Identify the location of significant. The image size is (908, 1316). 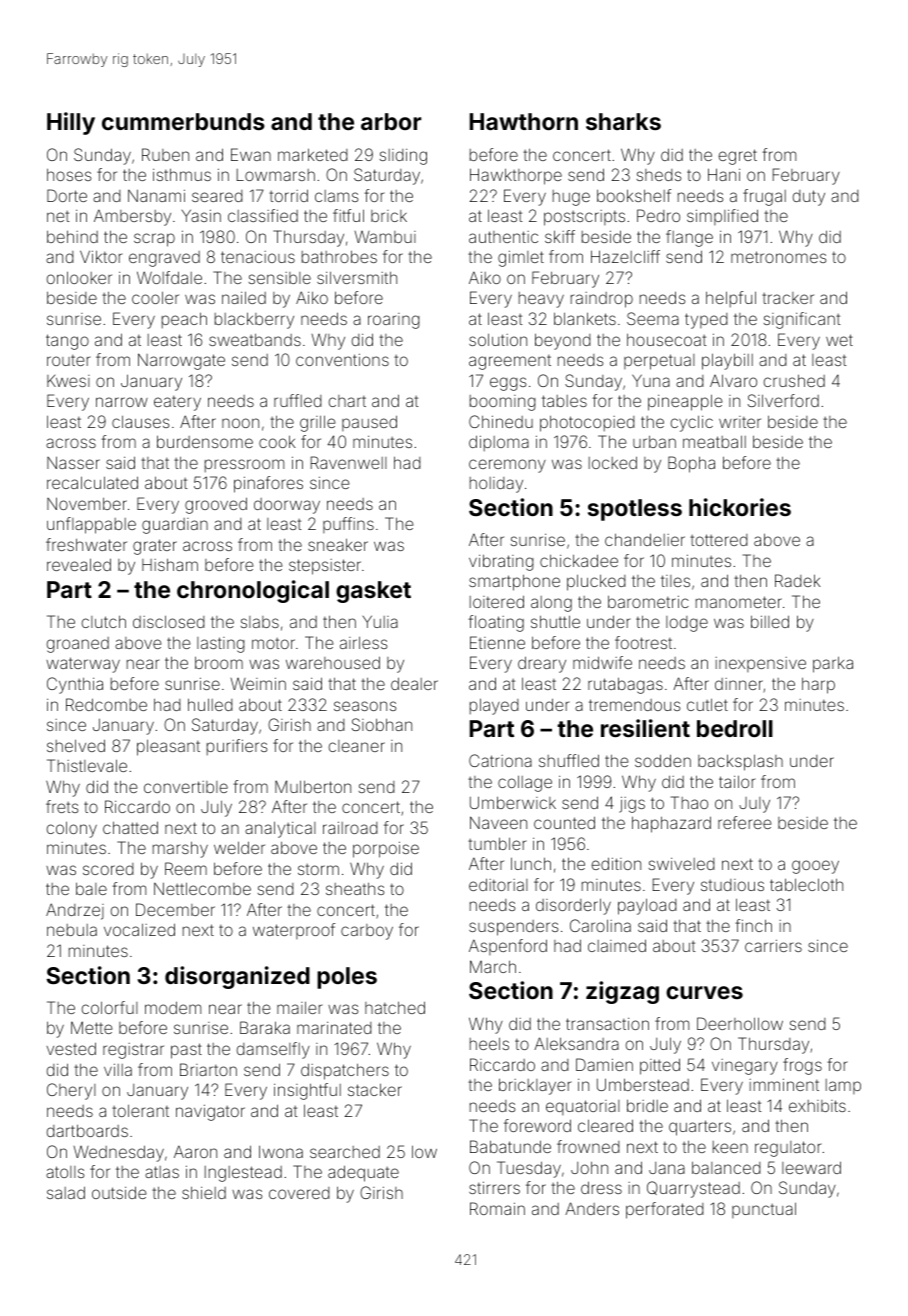
(802, 320).
